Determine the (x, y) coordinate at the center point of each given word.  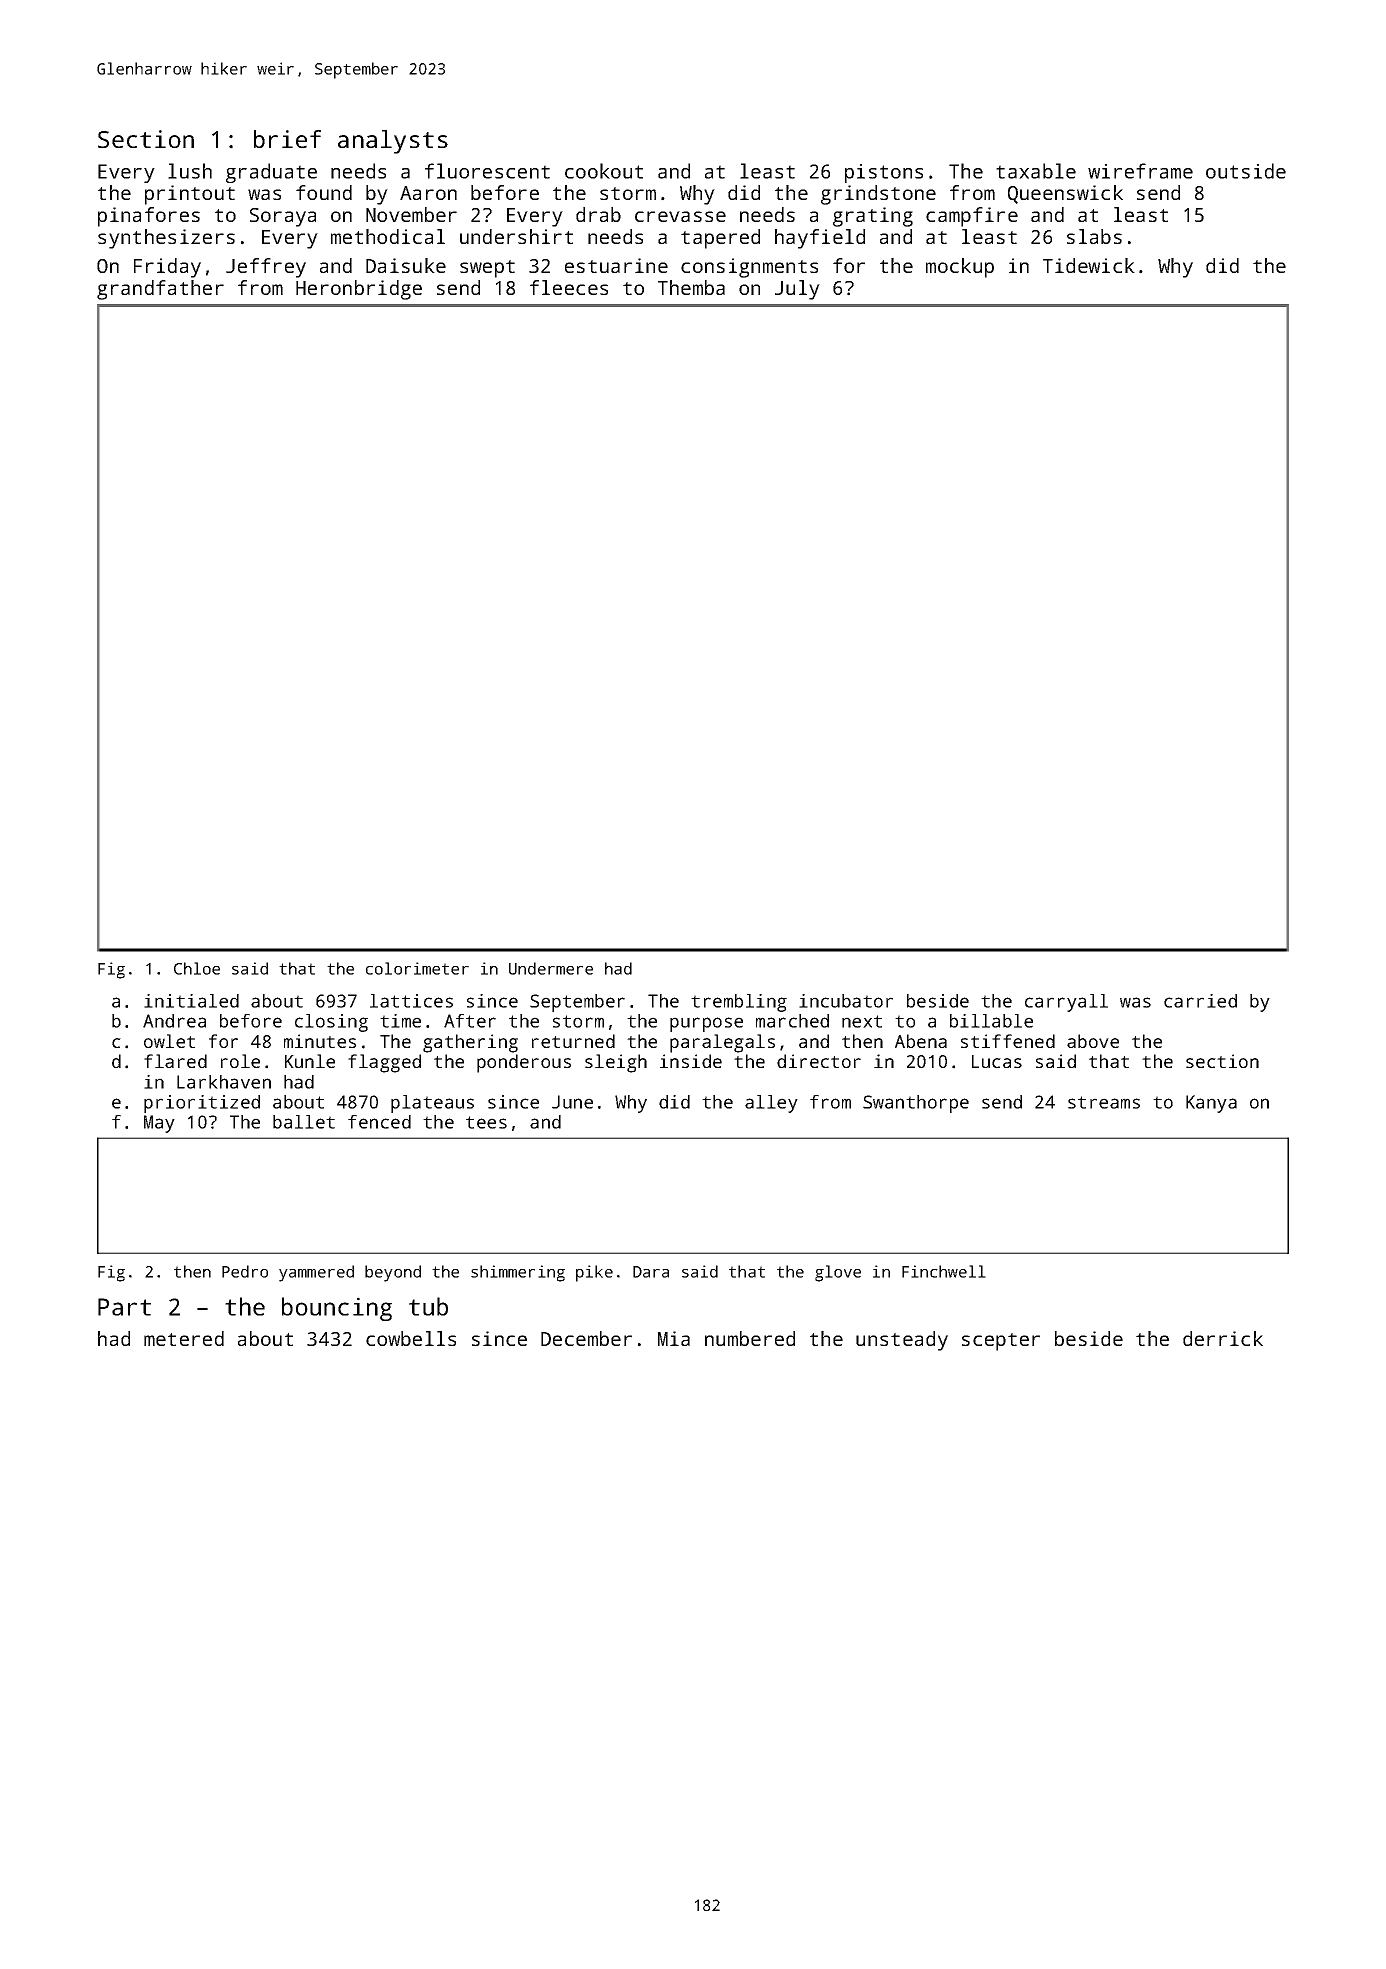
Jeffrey (266, 268)
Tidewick (1089, 265)
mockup (960, 268)
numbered (750, 1338)
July (797, 290)
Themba (691, 287)
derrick (1223, 1338)
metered (184, 1338)
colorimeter (417, 968)
